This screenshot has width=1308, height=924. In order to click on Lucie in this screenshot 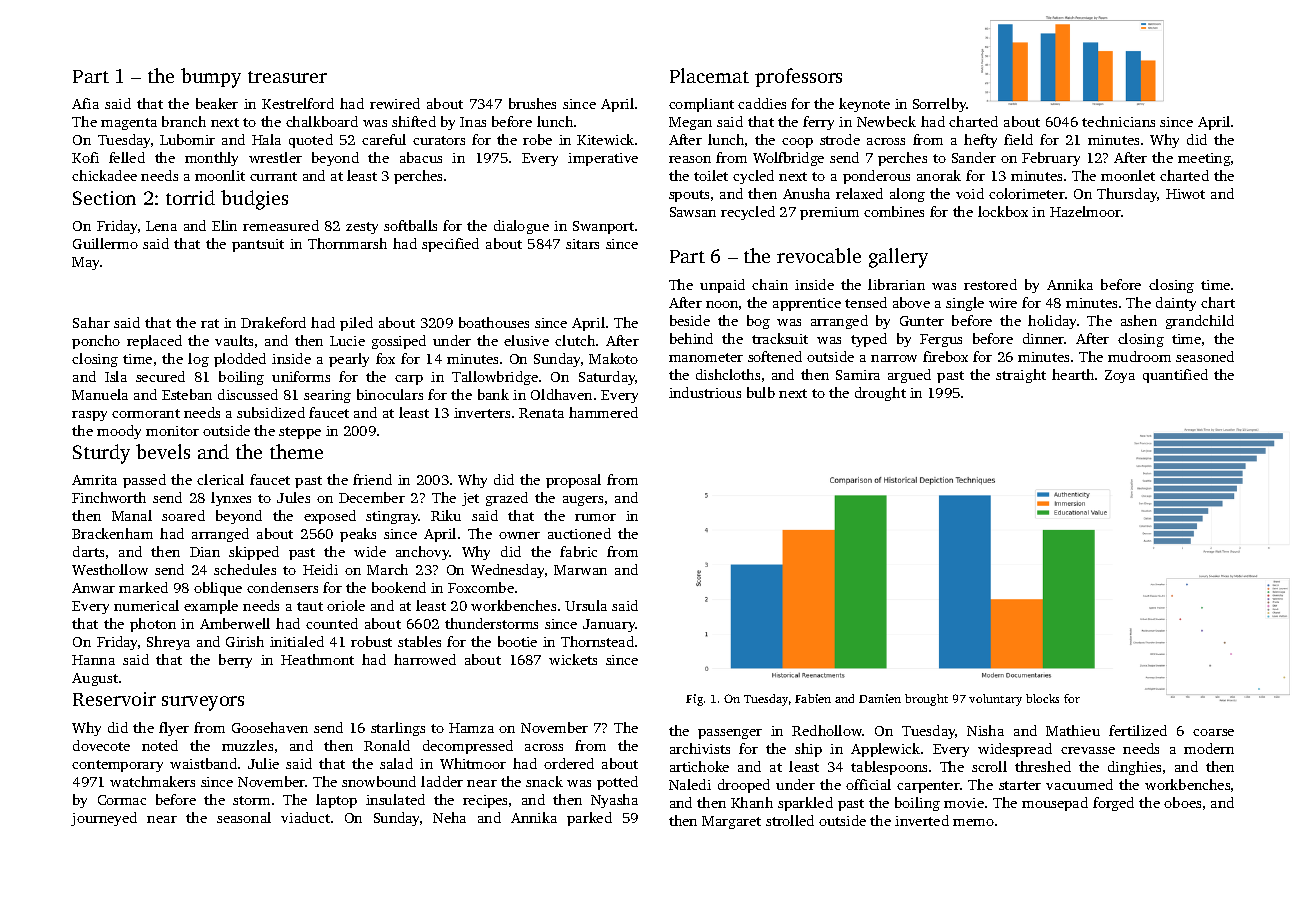, I will do `click(347, 341)`.
